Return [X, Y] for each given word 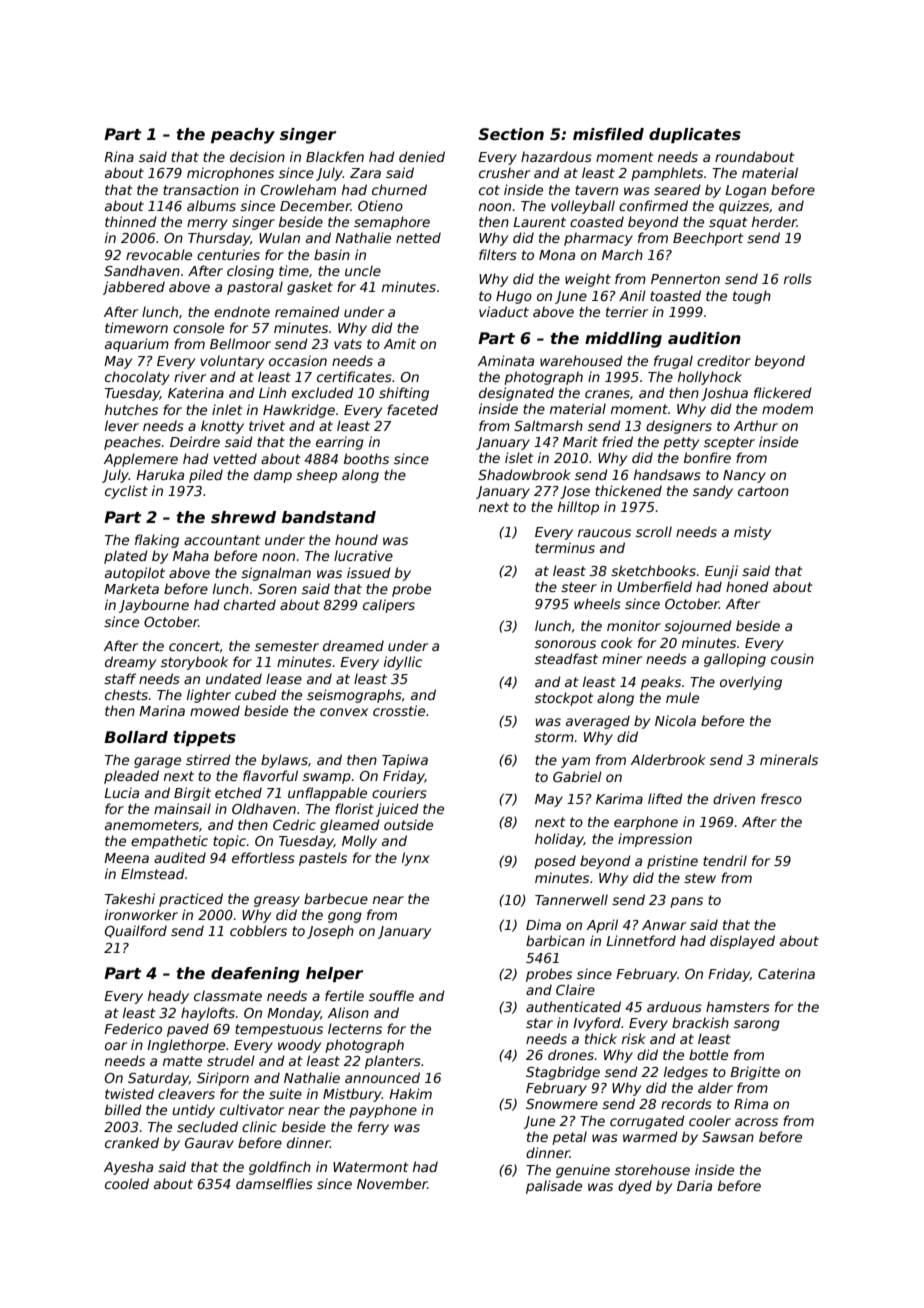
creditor [724, 360]
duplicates [695, 135]
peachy [243, 136]
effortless [263, 857]
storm [554, 737]
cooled [127, 1183]
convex [344, 712]
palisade [554, 1187]
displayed [742, 942]
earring [340, 443]
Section [511, 134]
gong [345, 917]
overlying [751, 683]
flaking [157, 541]
